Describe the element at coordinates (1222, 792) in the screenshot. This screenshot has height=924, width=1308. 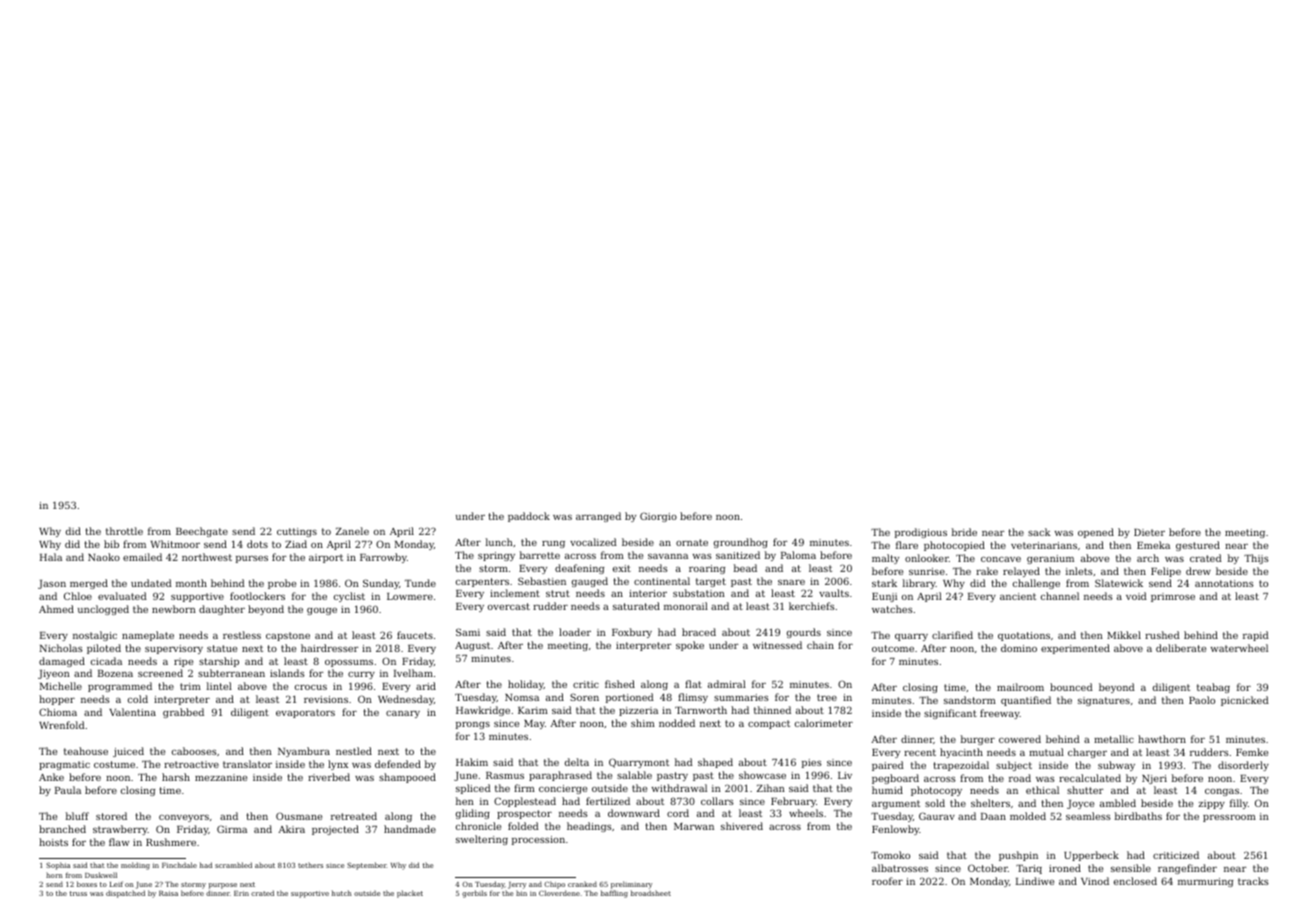
I see `congas` at that location.
